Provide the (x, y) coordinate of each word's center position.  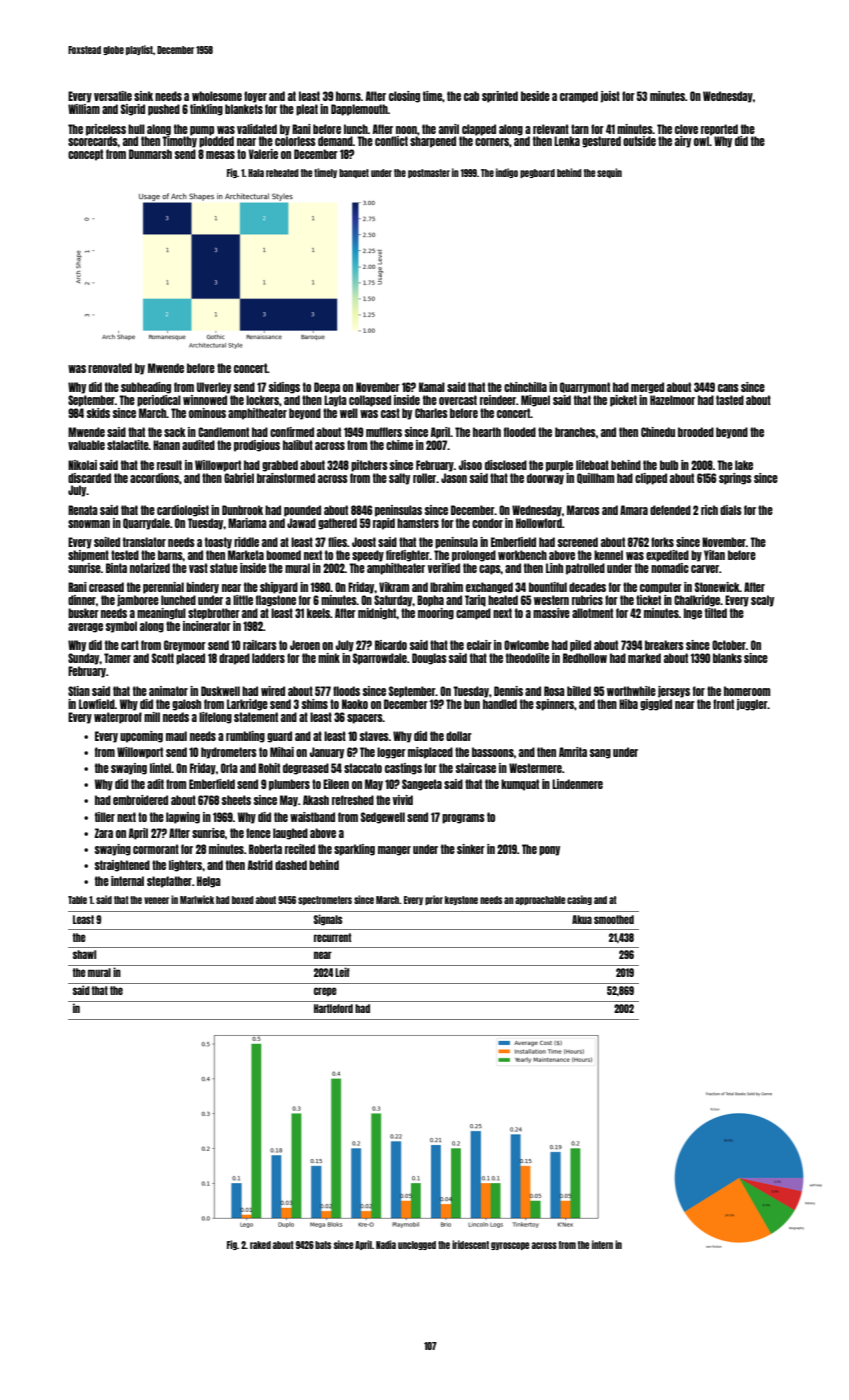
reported (719, 130)
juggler (752, 705)
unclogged (417, 1245)
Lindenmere (577, 784)
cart (130, 645)
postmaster (429, 173)
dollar (459, 736)
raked (260, 1245)
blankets (244, 109)
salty (399, 479)
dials (731, 510)
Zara (103, 833)
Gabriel (239, 478)
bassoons (493, 752)
